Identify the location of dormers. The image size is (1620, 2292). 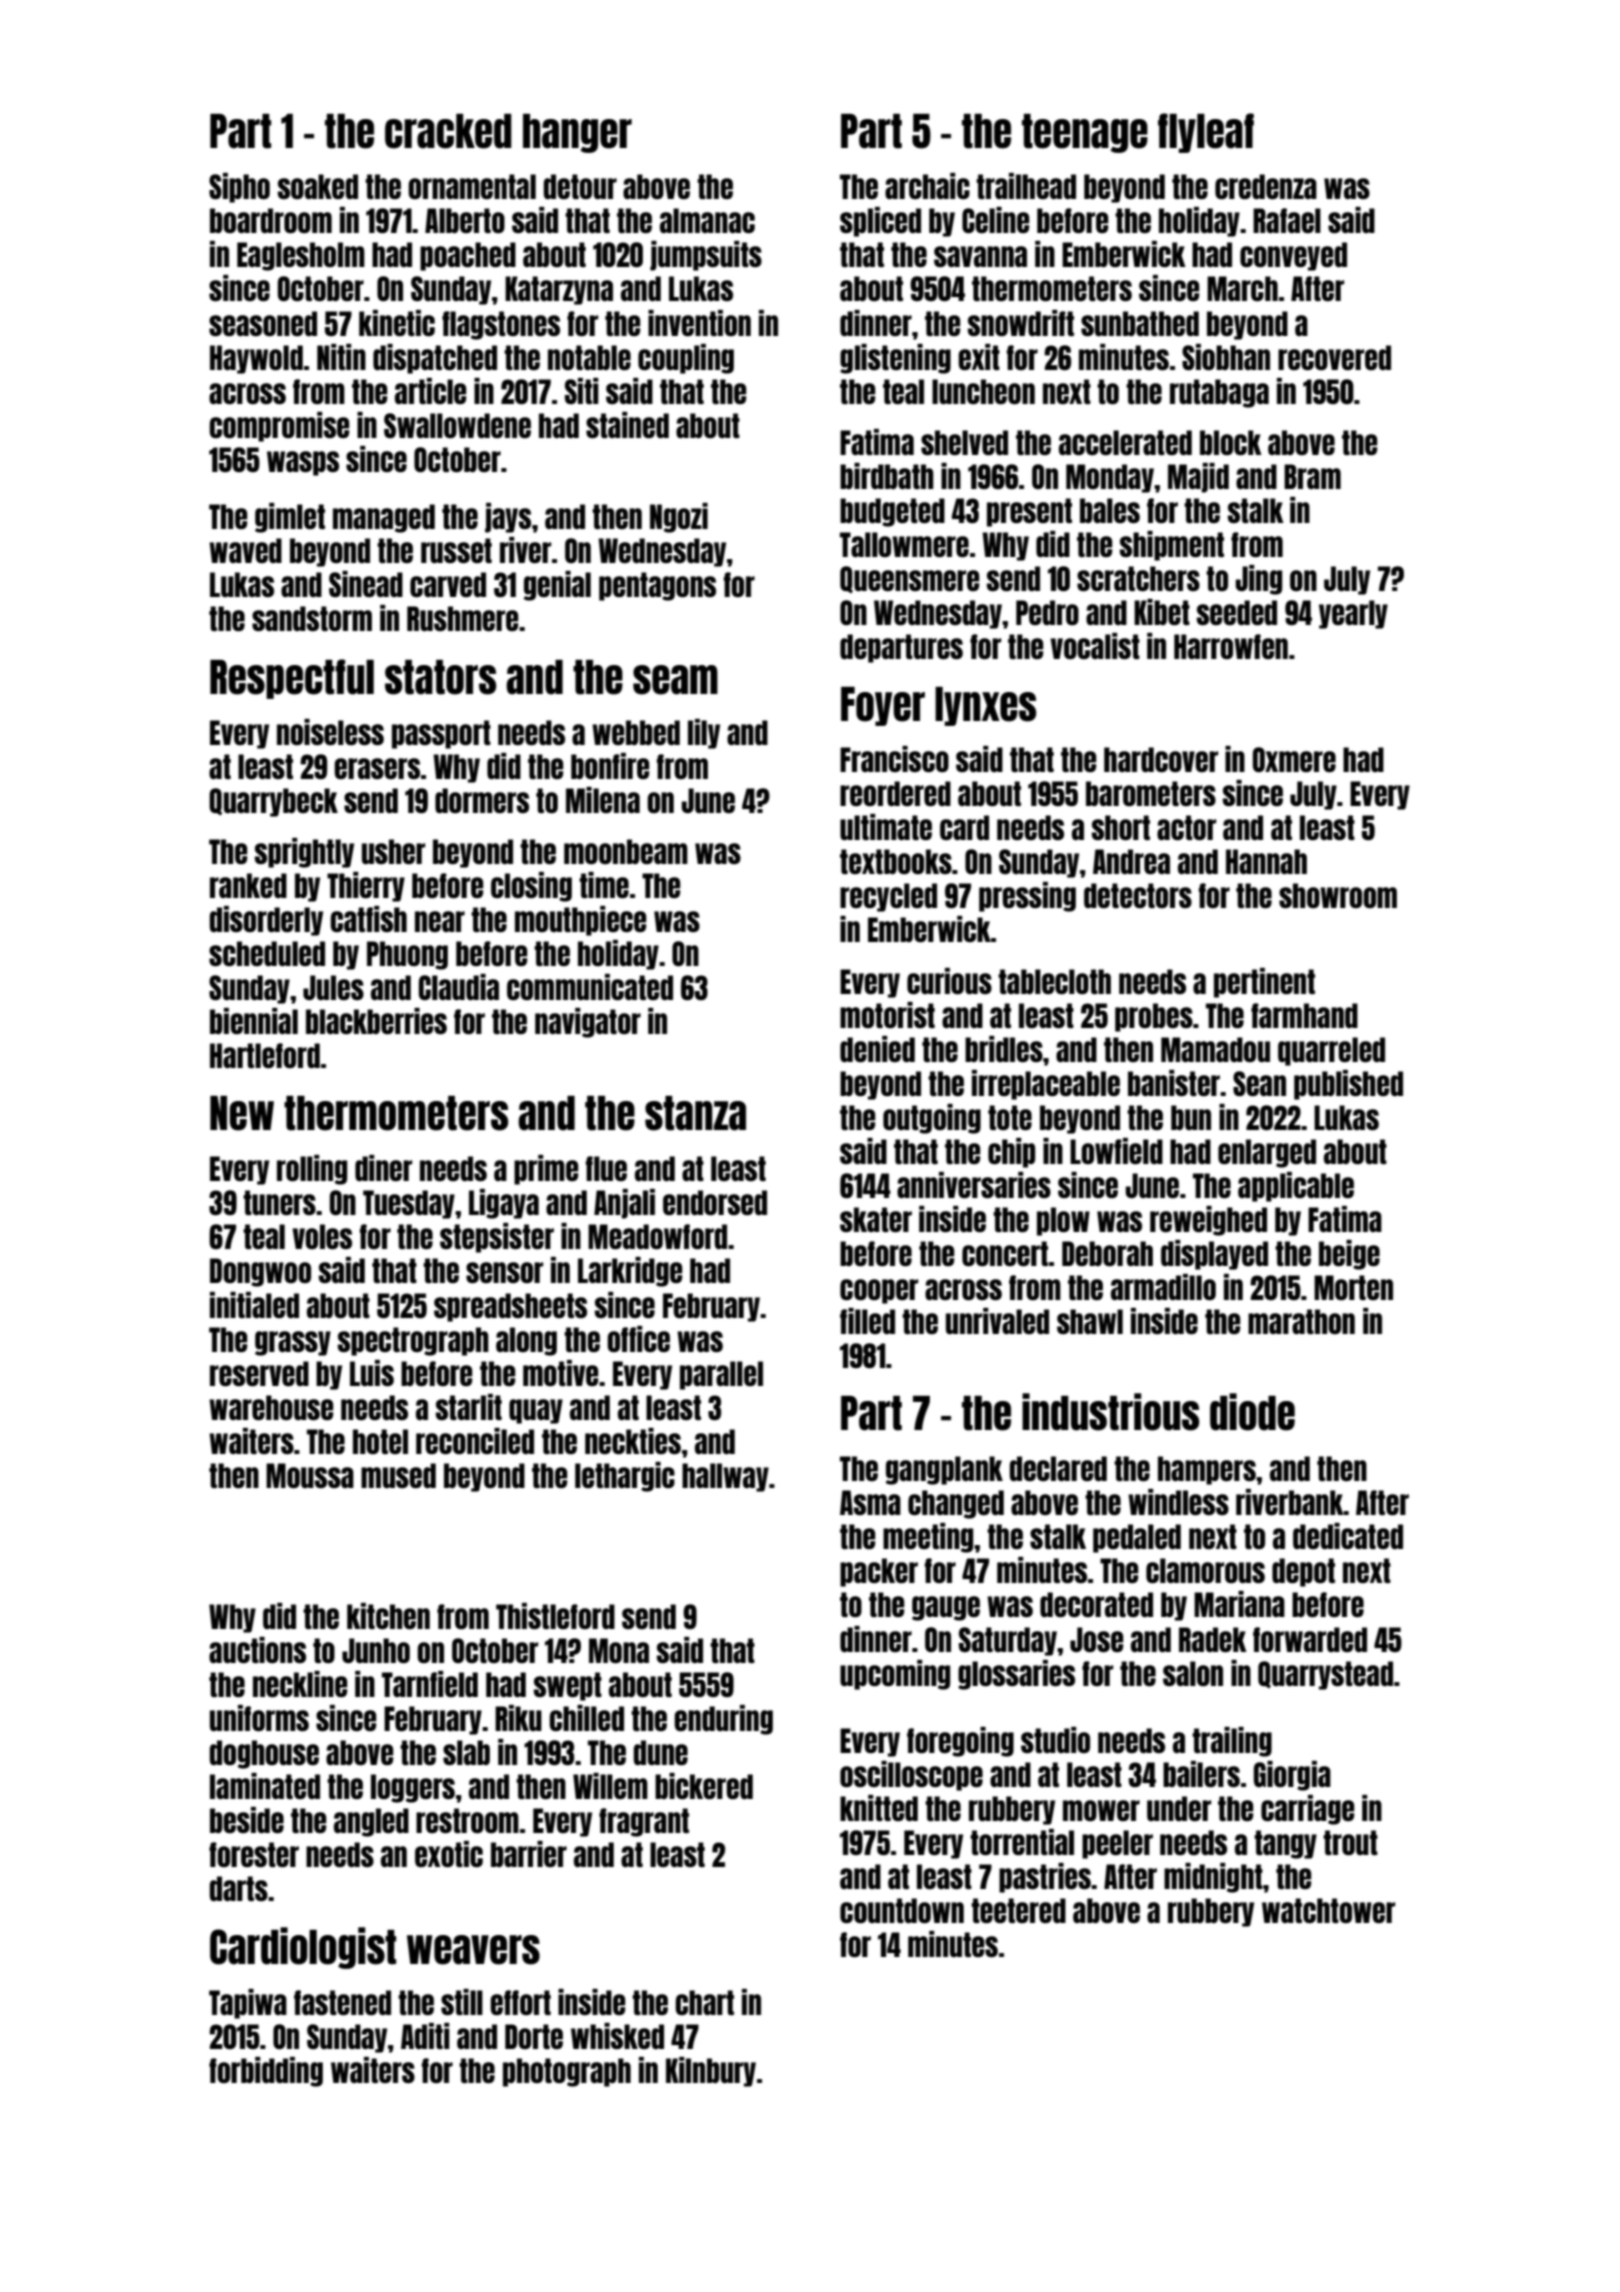
(482, 800).
